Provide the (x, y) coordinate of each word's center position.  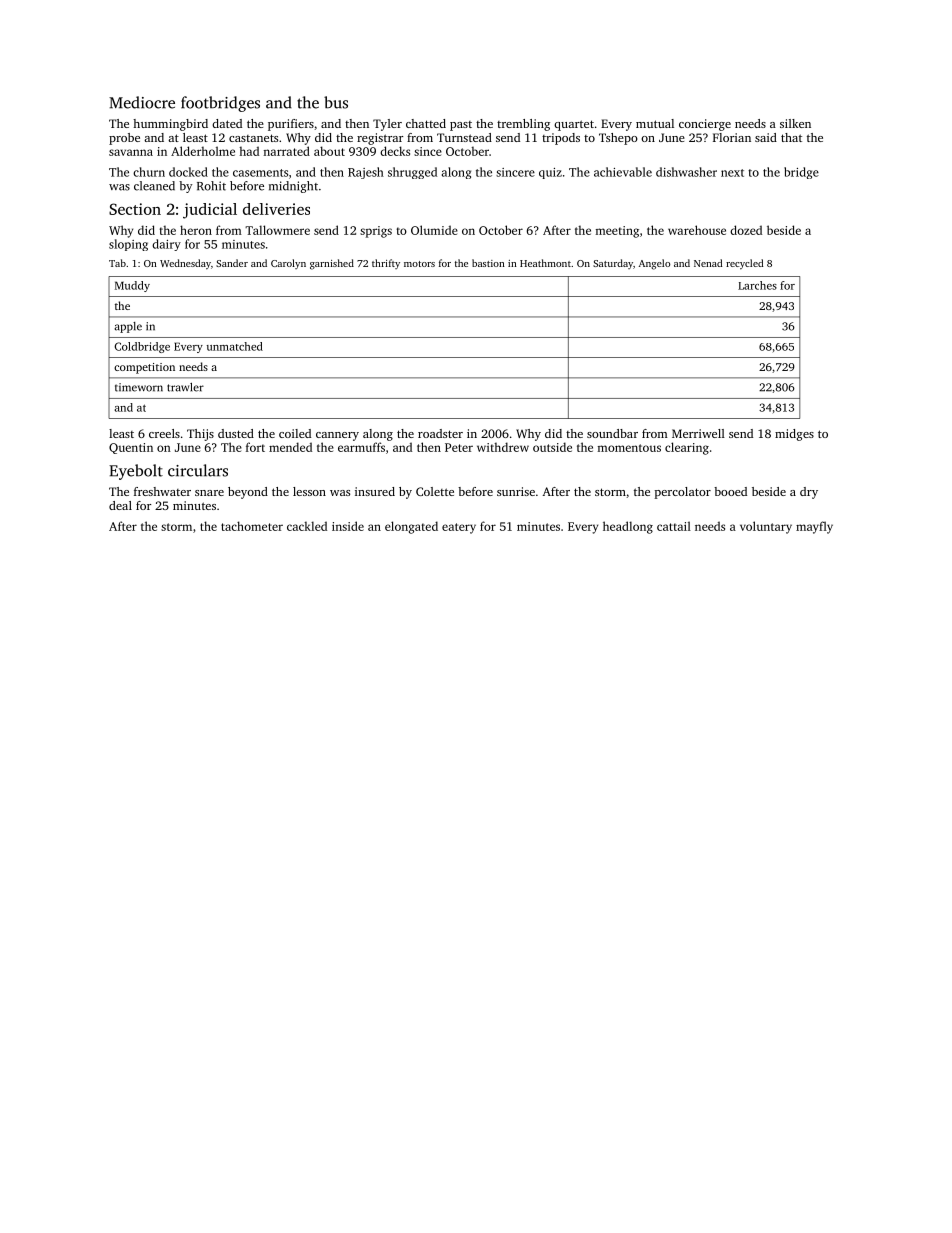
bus (336, 102)
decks (395, 151)
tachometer (252, 526)
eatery (459, 528)
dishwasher (686, 172)
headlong (628, 527)
